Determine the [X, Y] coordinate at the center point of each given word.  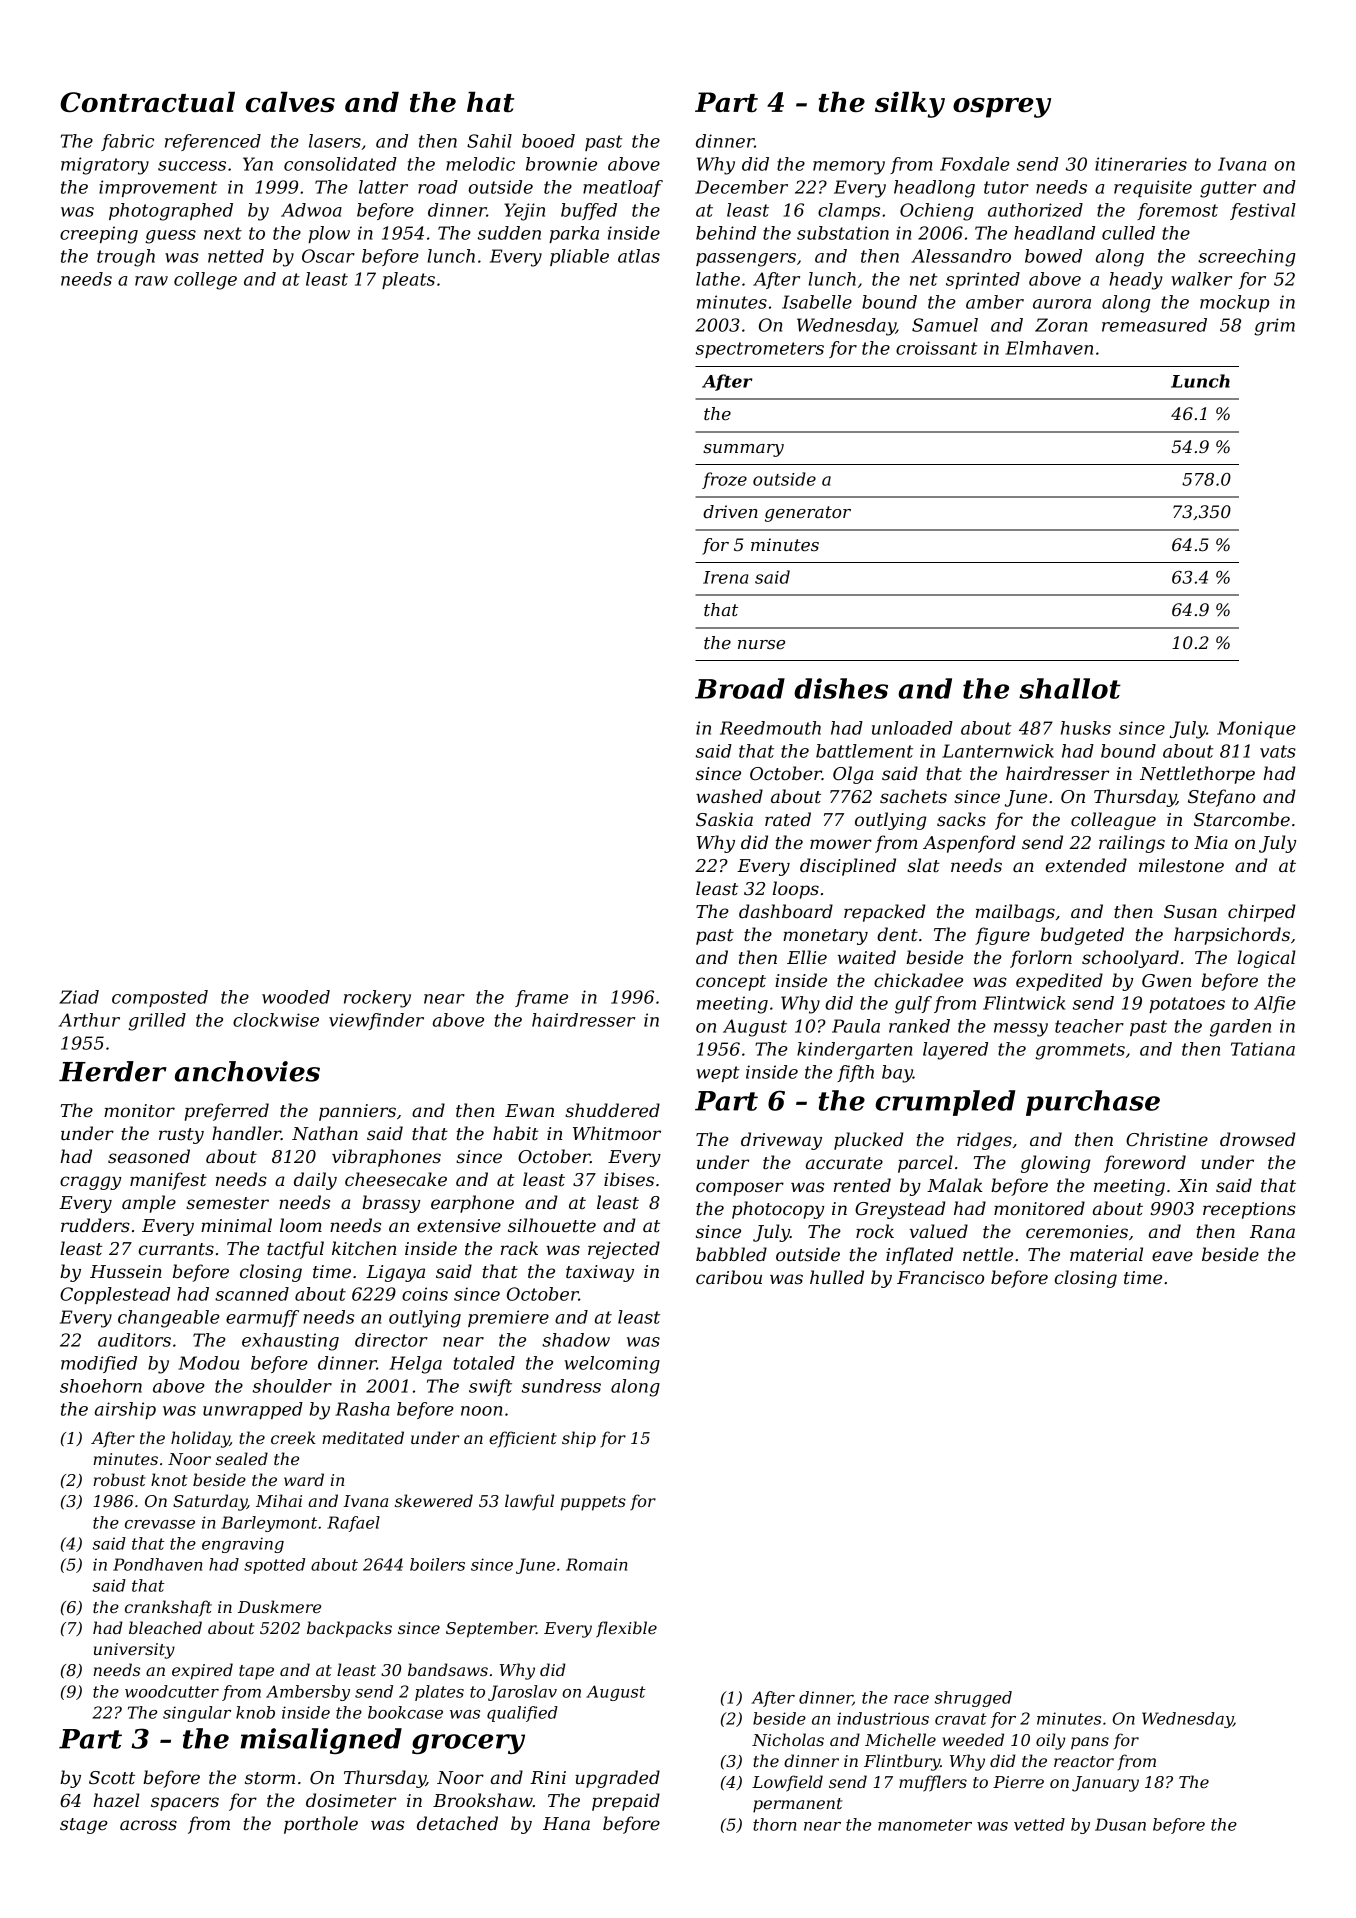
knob [255, 1712]
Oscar [328, 256]
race [911, 1699]
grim [1274, 327]
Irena [725, 577]
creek [293, 1437]
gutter [1228, 189]
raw [151, 281]
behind [726, 233]
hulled [837, 1277]
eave [1172, 1256]
